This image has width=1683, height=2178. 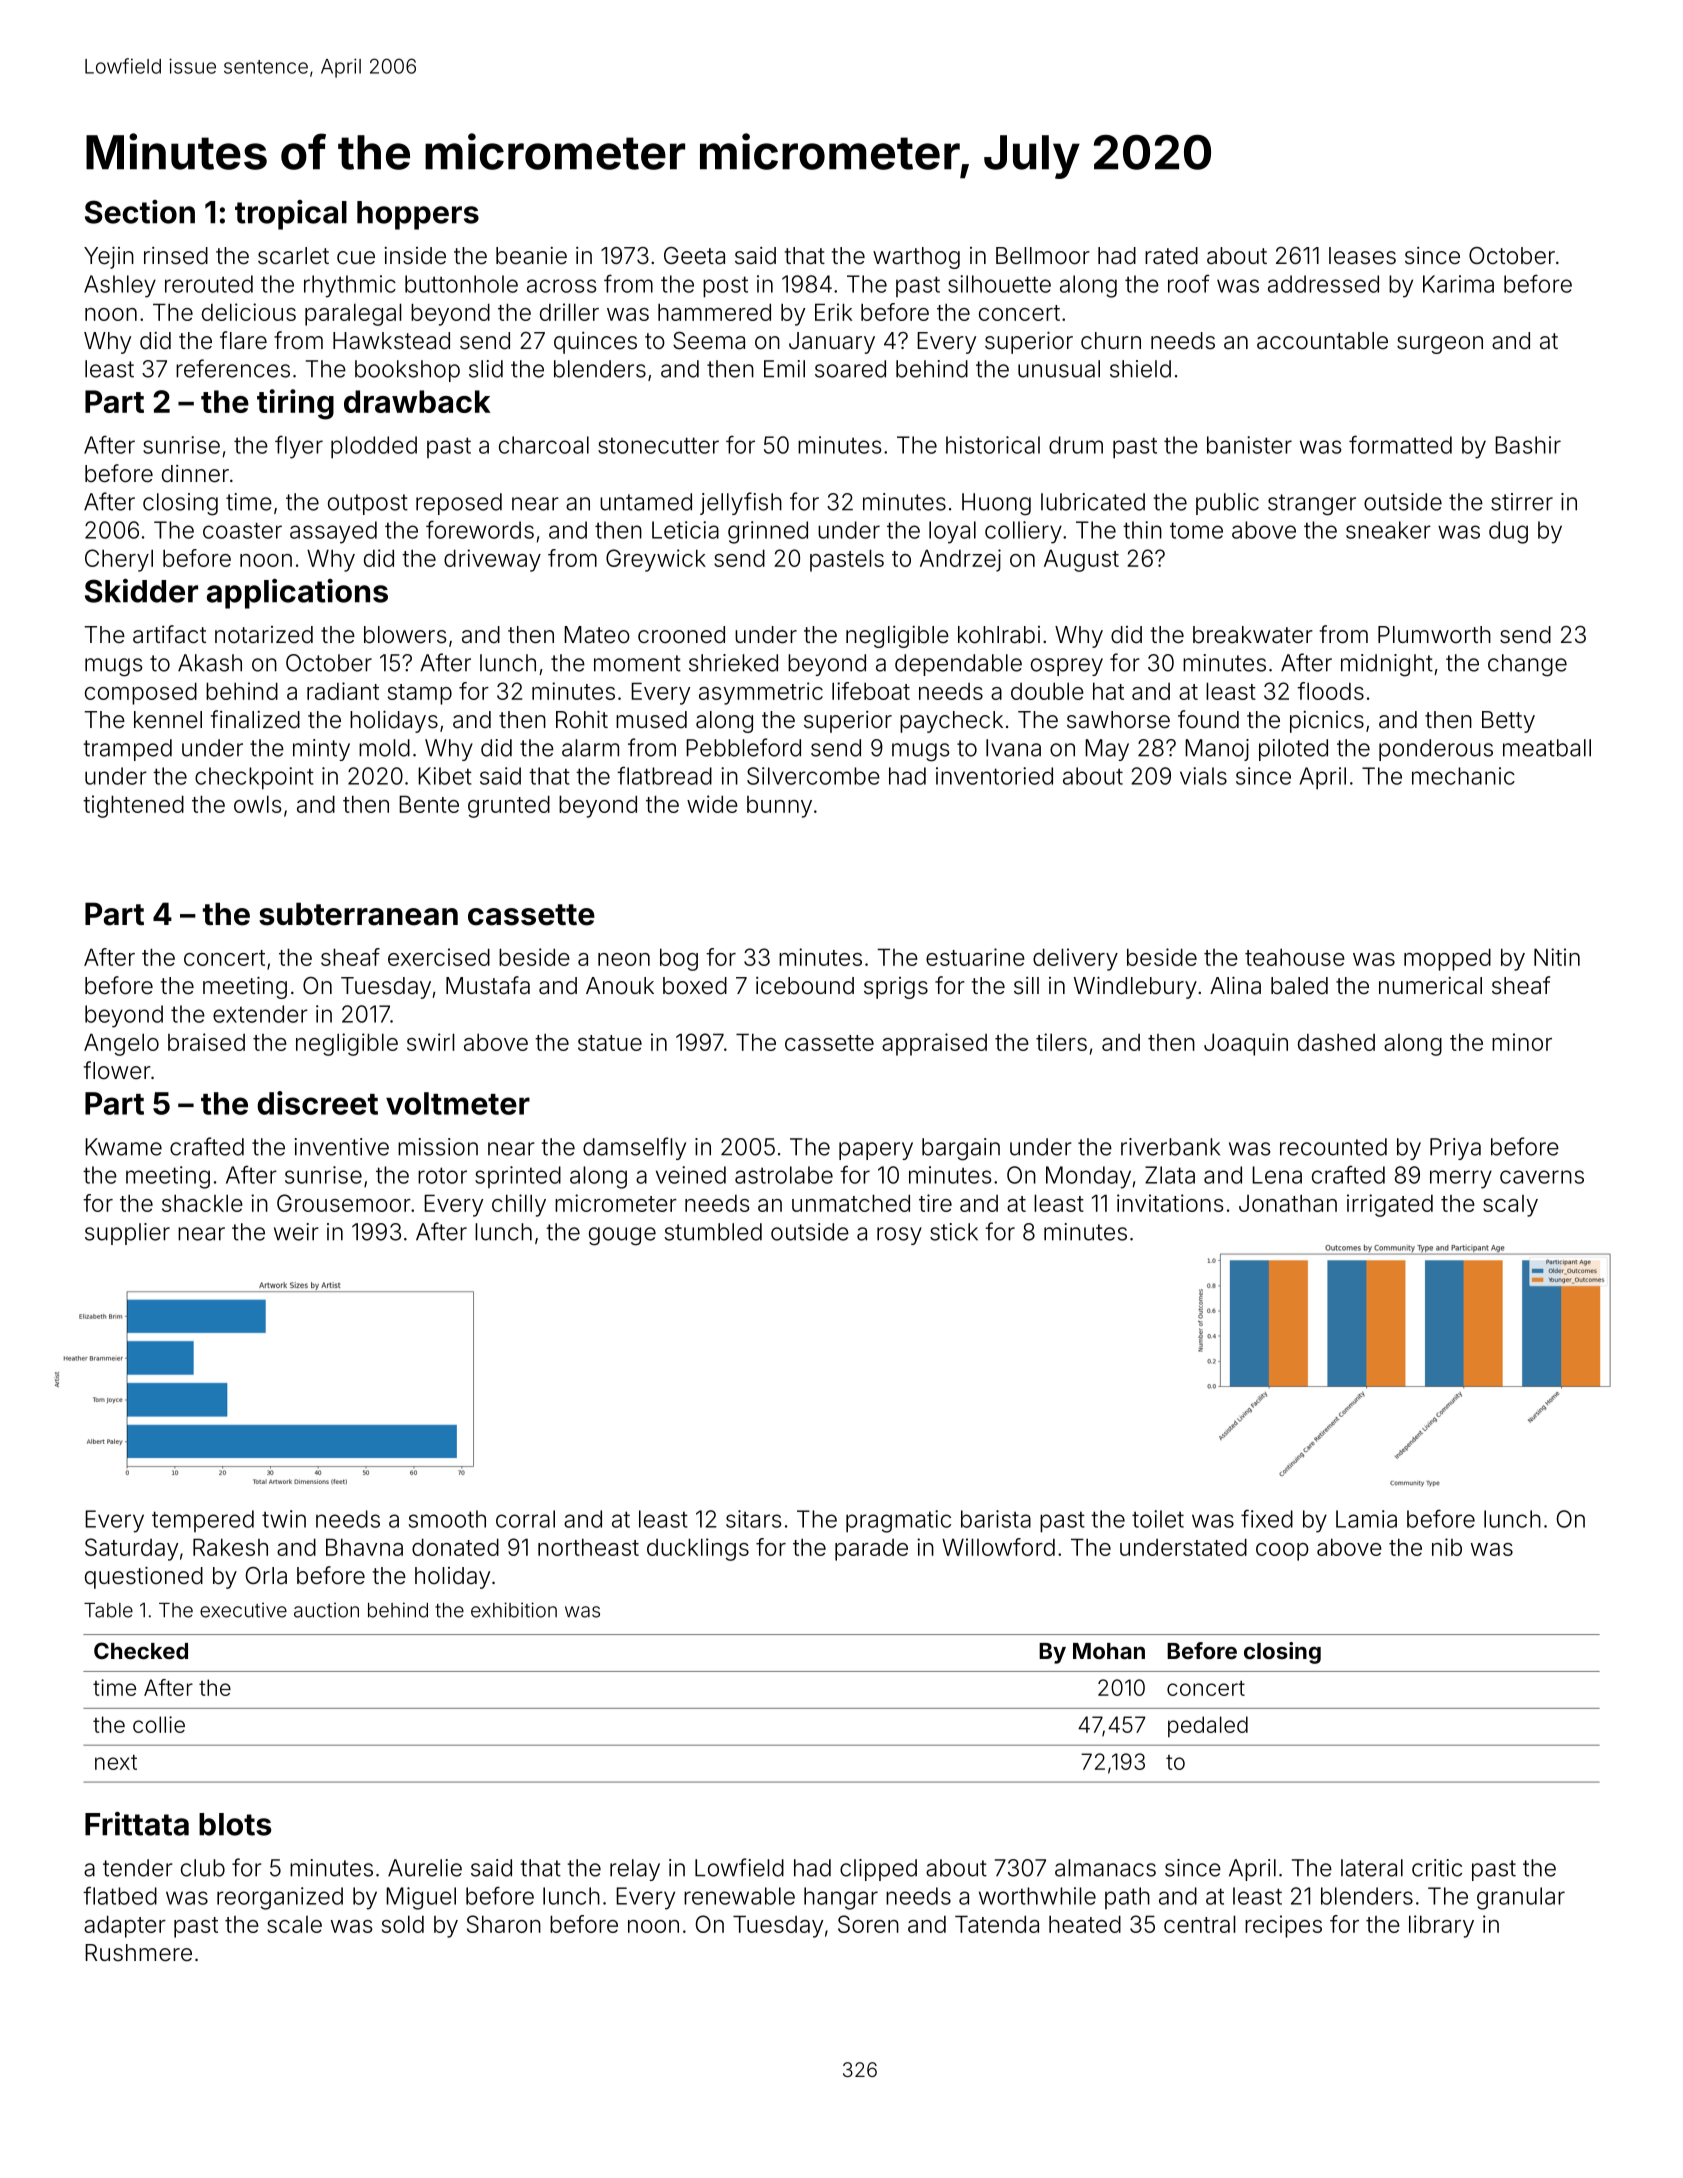 What do you see at coordinates (1253, 635) in the image?
I see `breakwater` at bounding box center [1253, 635].
